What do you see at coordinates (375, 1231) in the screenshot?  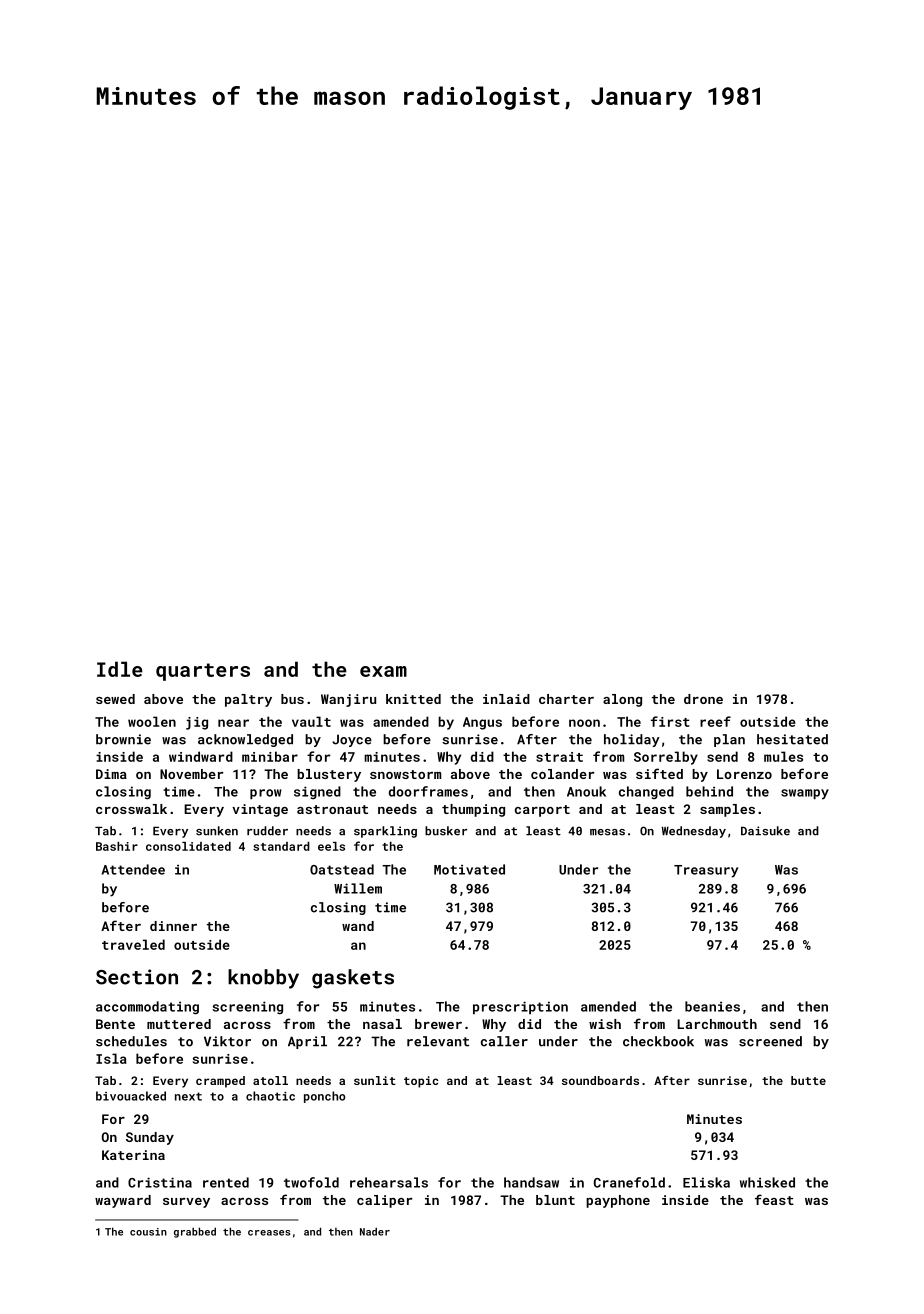 I see `Nader` at bounding box center [375, 1231].
